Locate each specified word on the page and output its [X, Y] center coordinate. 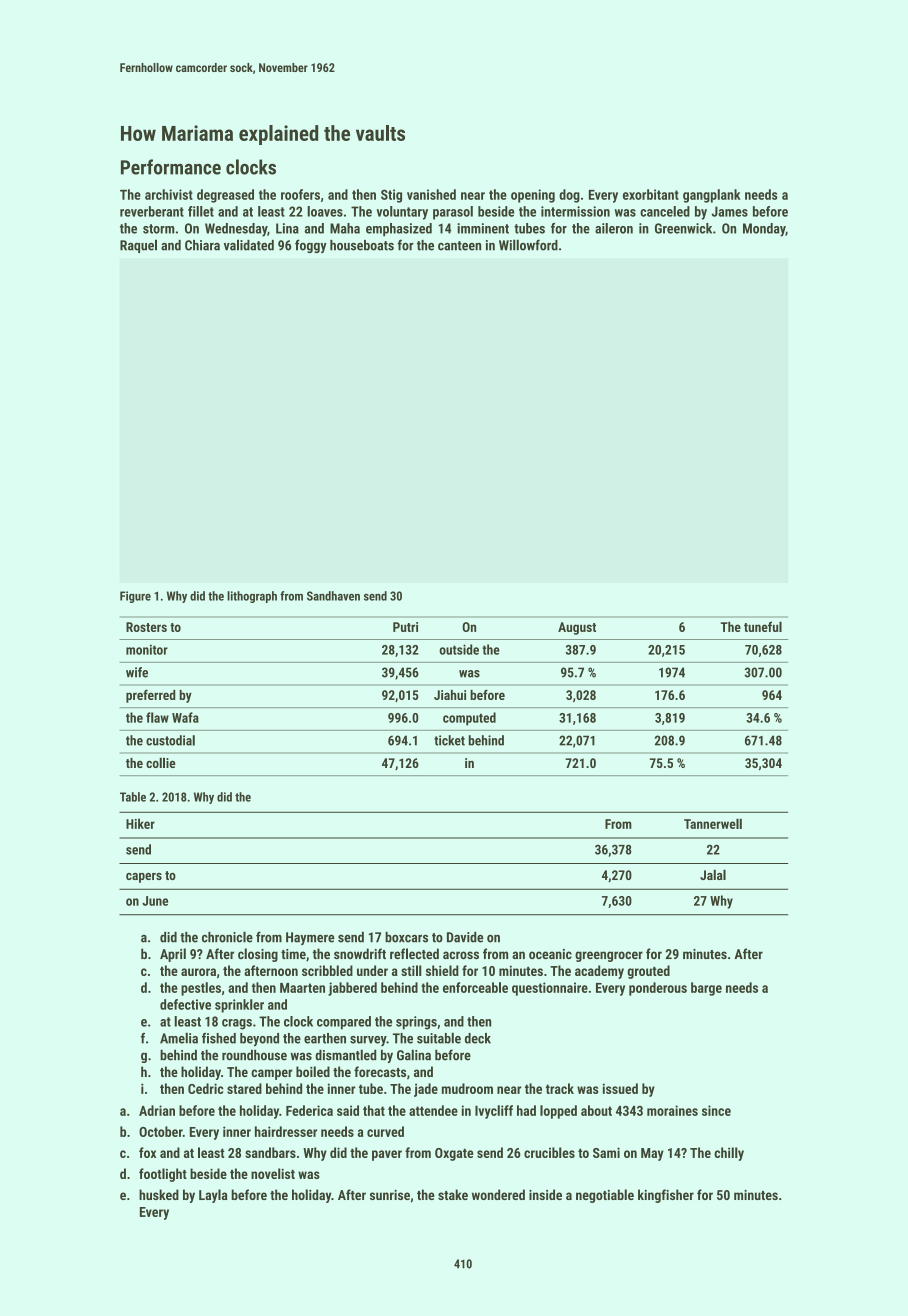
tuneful [763, 626]
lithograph [252, 597]
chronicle [227, 937]
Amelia [179, 1038]
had [526, 1110]
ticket [449, 740]
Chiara [202, 245]
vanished [431, 194]
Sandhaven [333, 596]
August [577, 628]
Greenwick [683, 228]
